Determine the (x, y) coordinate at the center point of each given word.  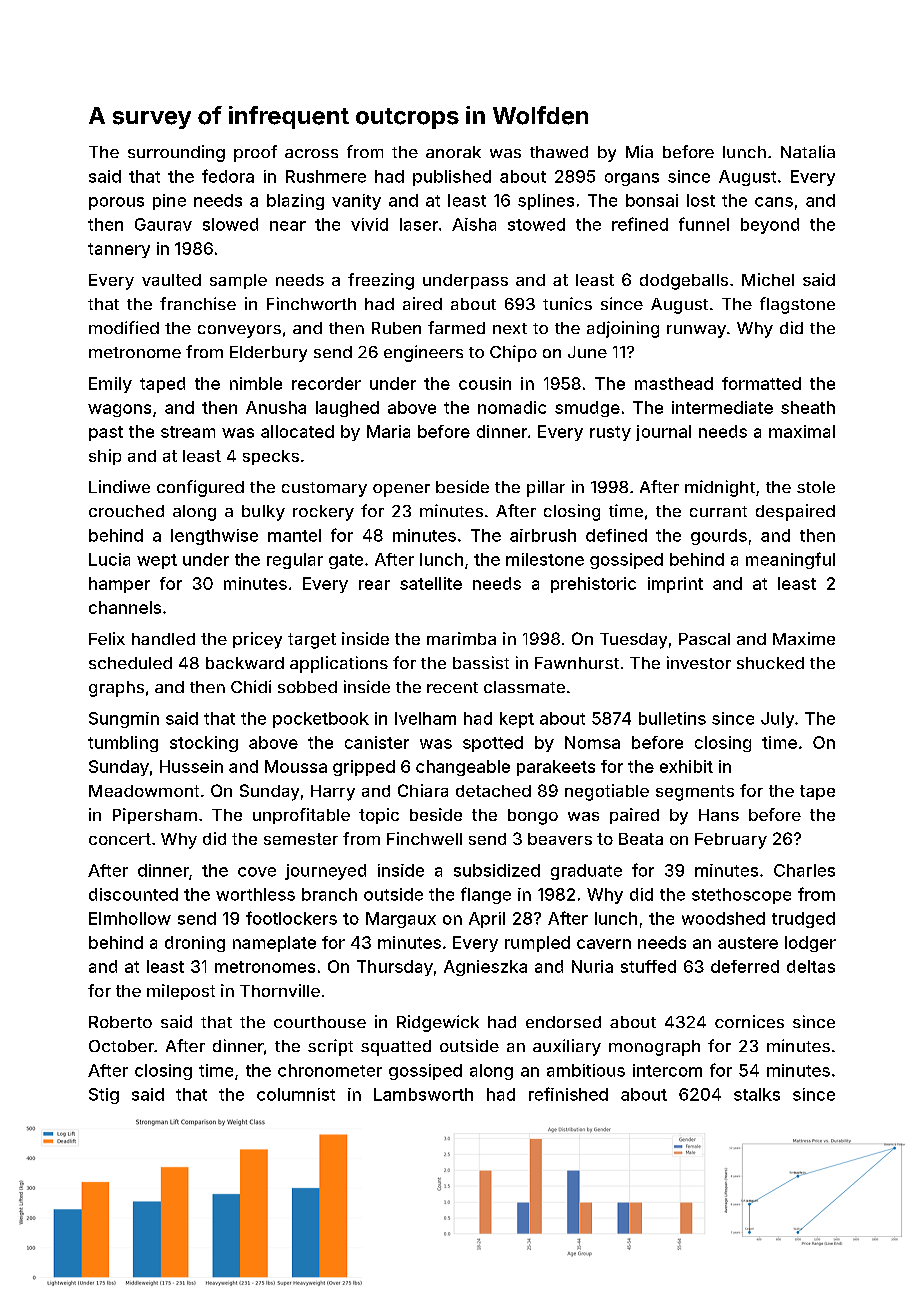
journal (663, 433)
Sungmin (124, 720)
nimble (256, 383)
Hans (719, 815)
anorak (453, 152)
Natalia (808, 151)
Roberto (120, 1022)
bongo (533, 817)
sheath (808, 407)
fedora (228, 176)
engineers (423, 353)
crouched (126, 511)
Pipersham (155, 816)
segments (695, 793)
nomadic (512, 407)
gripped (364, 768)
